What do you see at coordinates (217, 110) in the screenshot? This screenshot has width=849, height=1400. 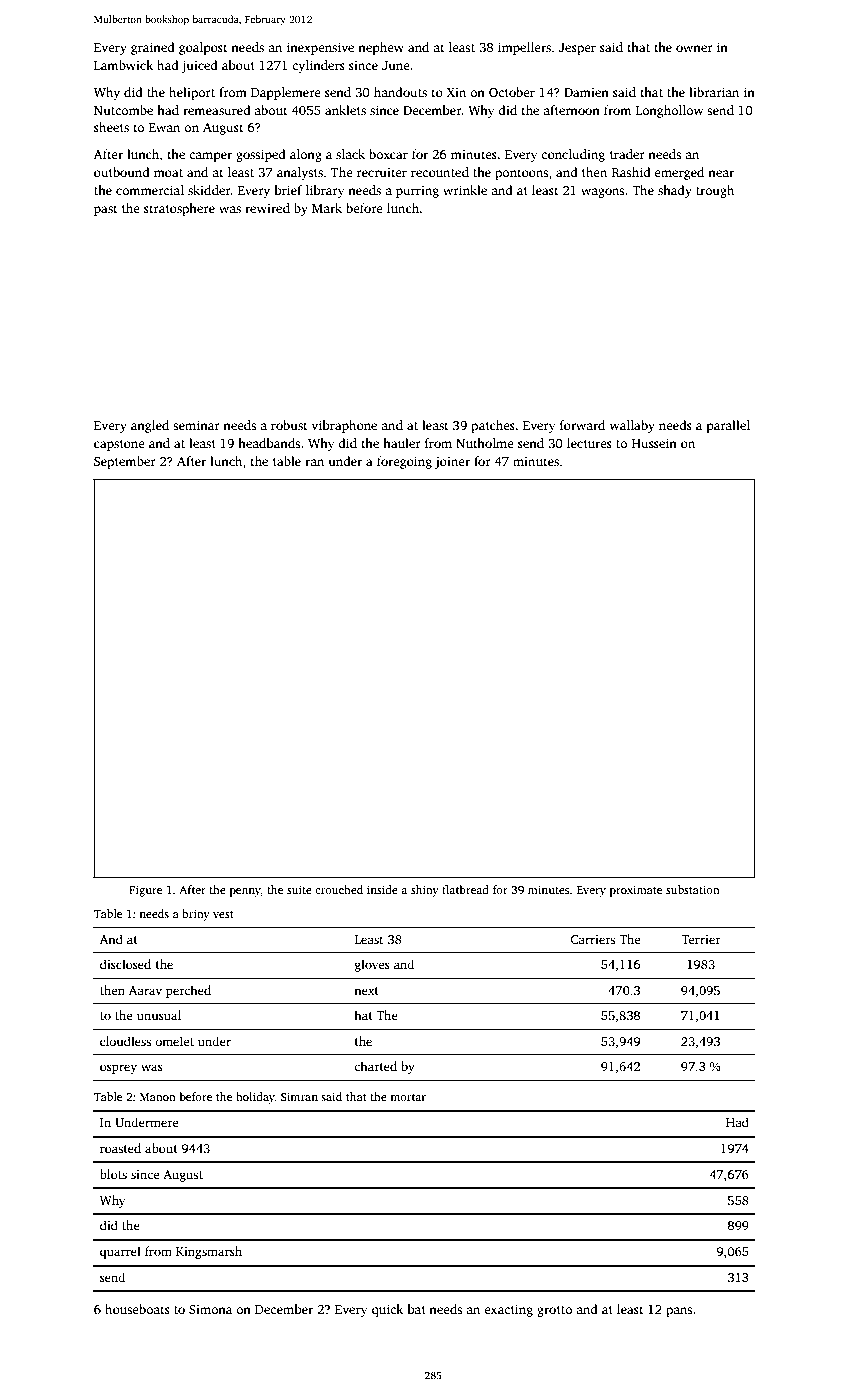 I see `remeasured` at bounding box center [217, 110].
